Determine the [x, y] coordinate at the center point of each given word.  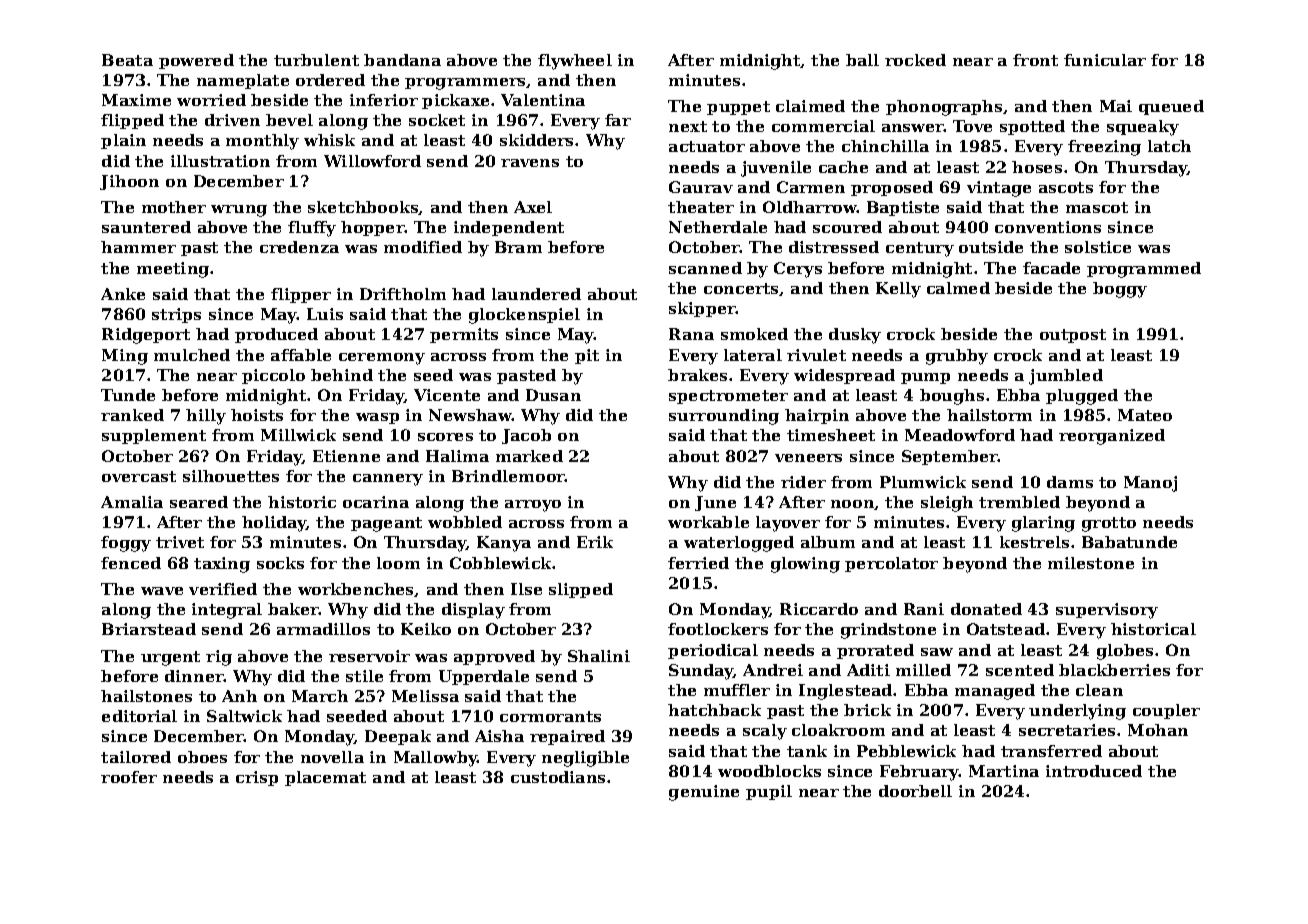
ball [862, 60]
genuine [704, 793]
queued [1171, 107]
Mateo [1145, 415]
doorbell [915, 791]
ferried [698, 563]
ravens [530, 163]
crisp [257, 778]
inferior [384, 100]
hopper [372, 228]
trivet [180, 542]
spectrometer [728, 397]
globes [1125, 652]
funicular [1105, 60]
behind [342, 375]
